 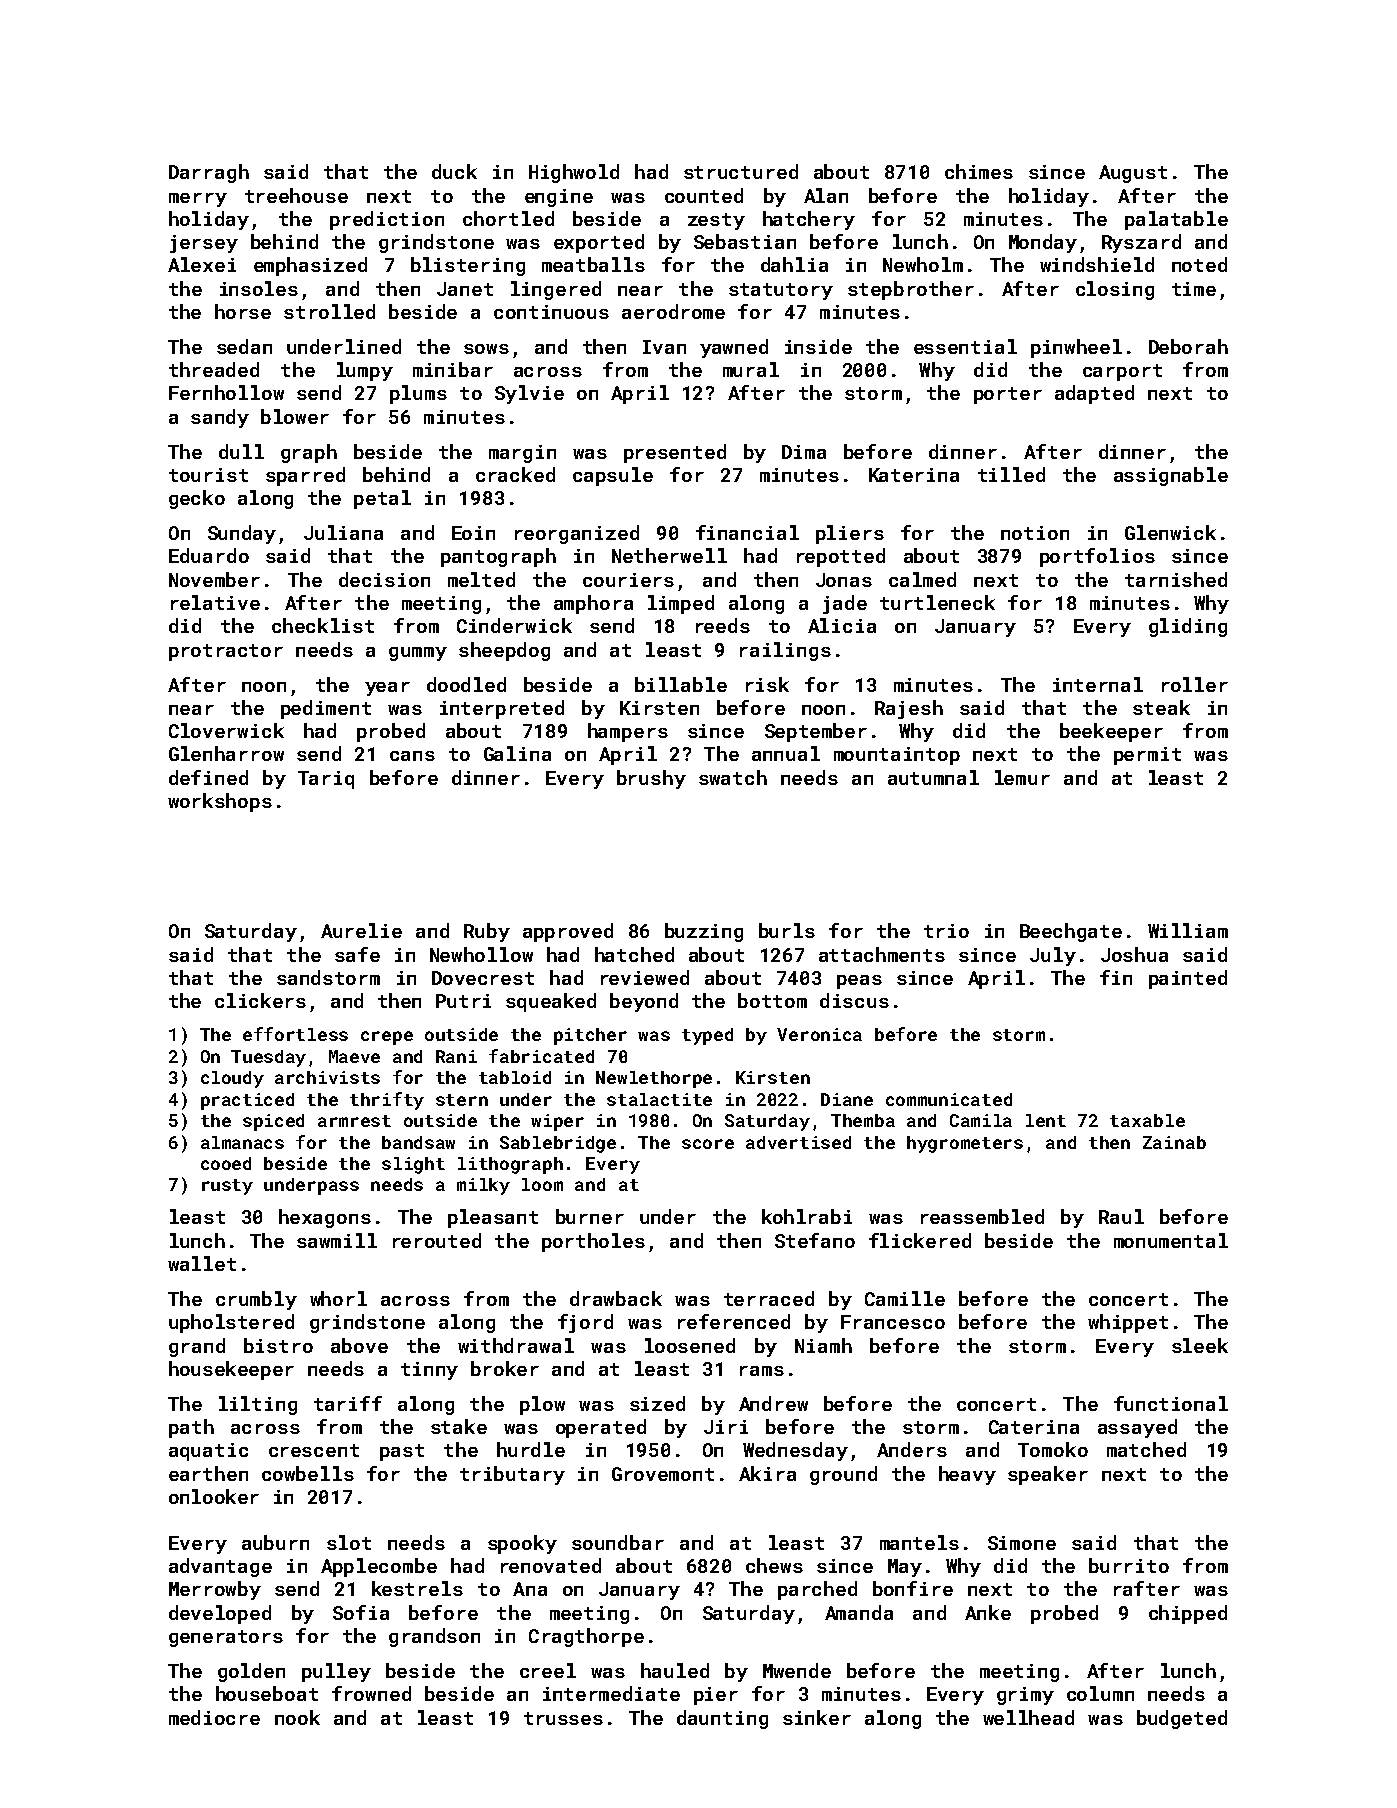 What do you see at coordinates (260, 1000) in the screenshot?
I see `clickers` at bounding box center [260, 1000].
